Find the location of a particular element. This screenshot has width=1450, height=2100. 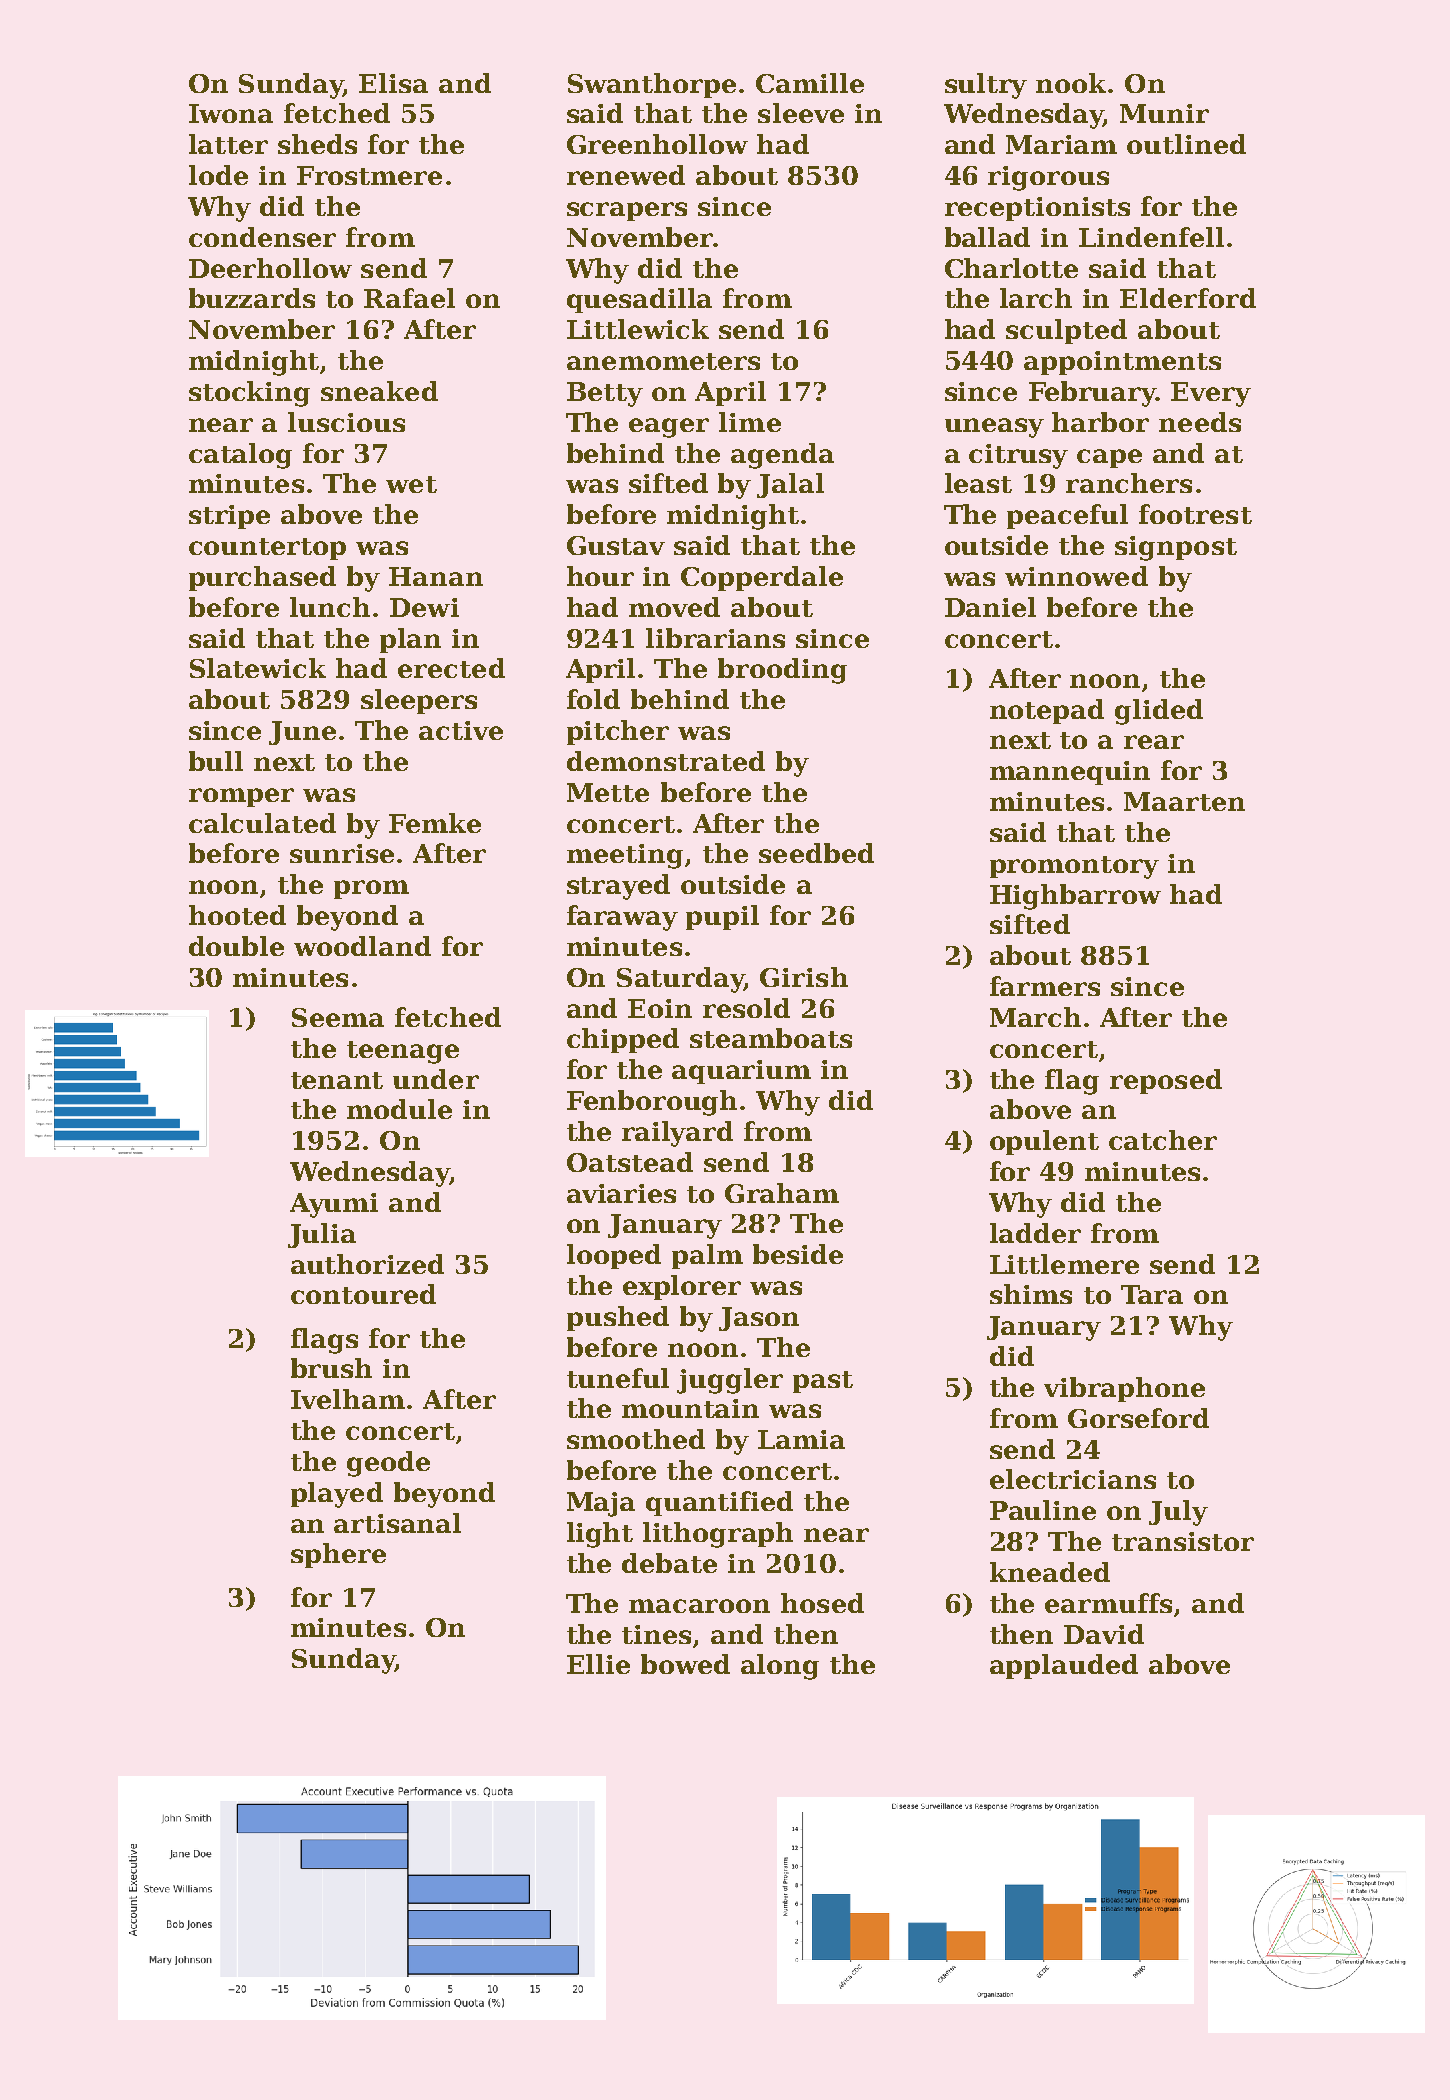

sphere is located at coordinates (338, 1555).
